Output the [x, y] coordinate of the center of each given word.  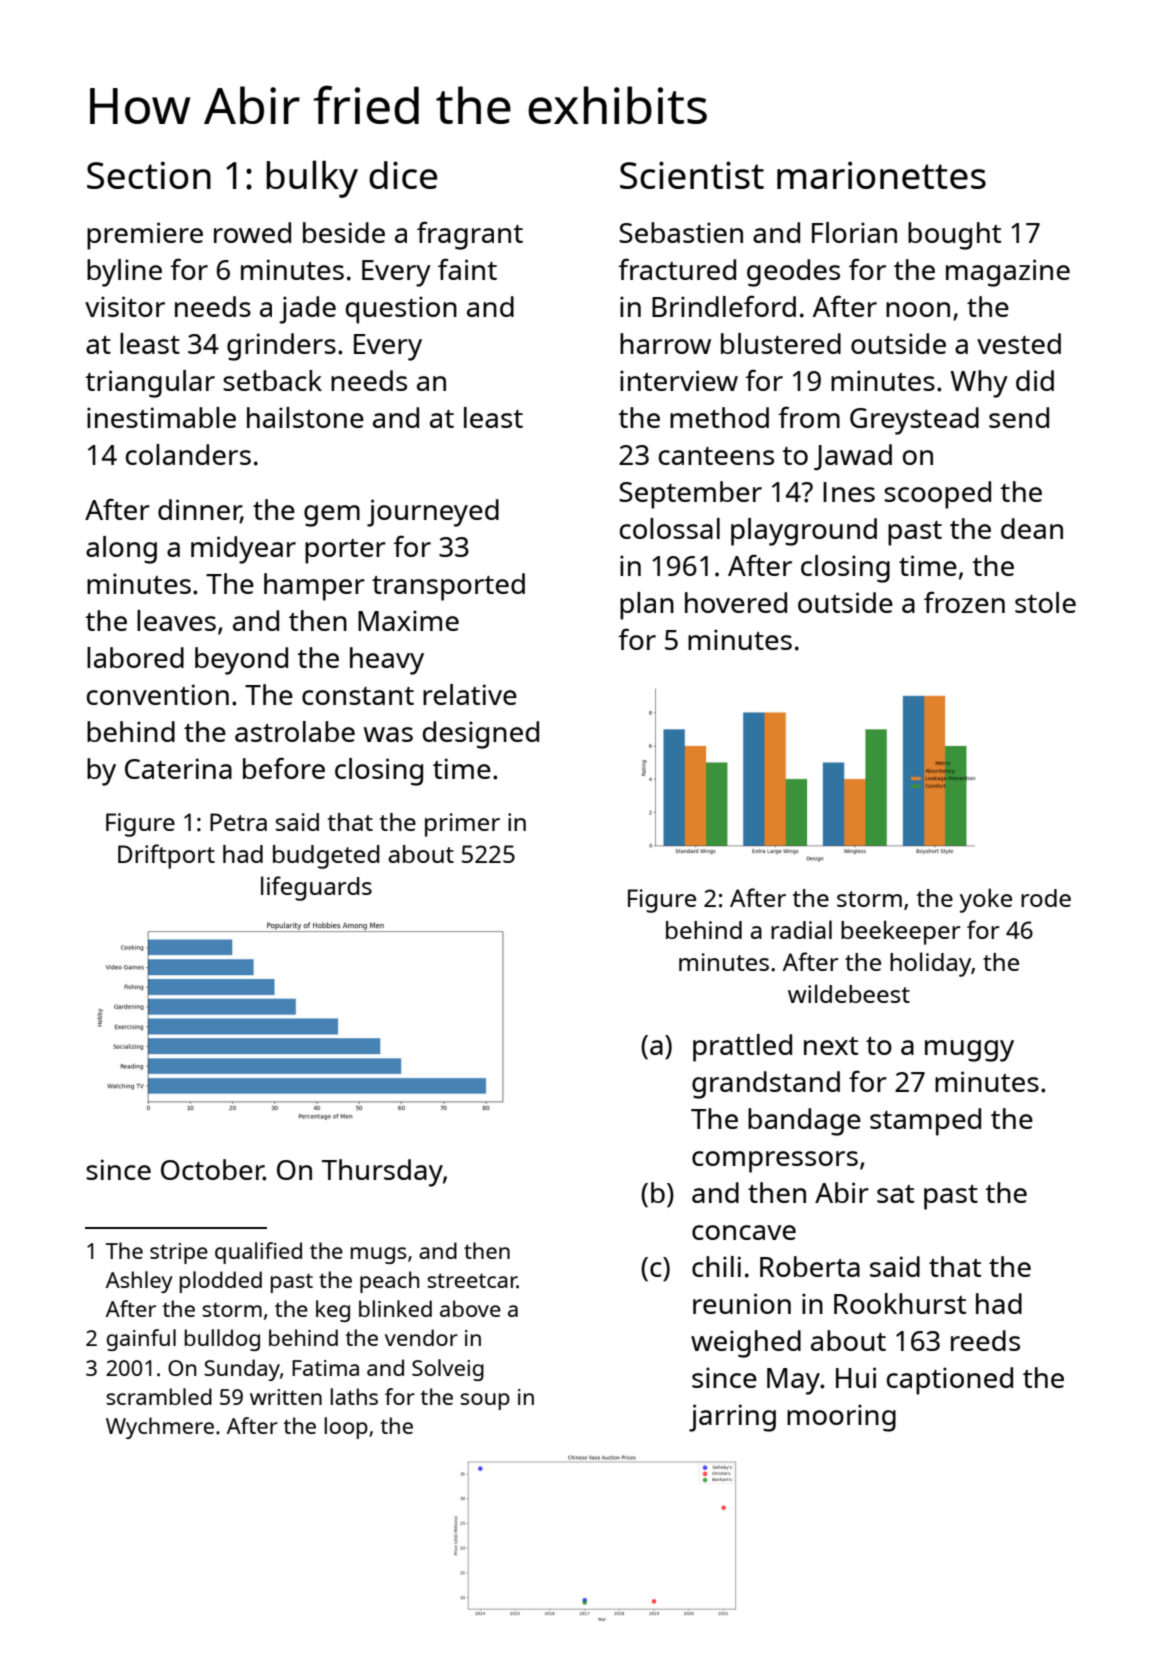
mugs [379, 1255]
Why [979, 384]
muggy [969, 1051]
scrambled [159, 1396]
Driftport [166, 856]
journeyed [433, 513]
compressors [775, 1162]
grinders [281, 347]
